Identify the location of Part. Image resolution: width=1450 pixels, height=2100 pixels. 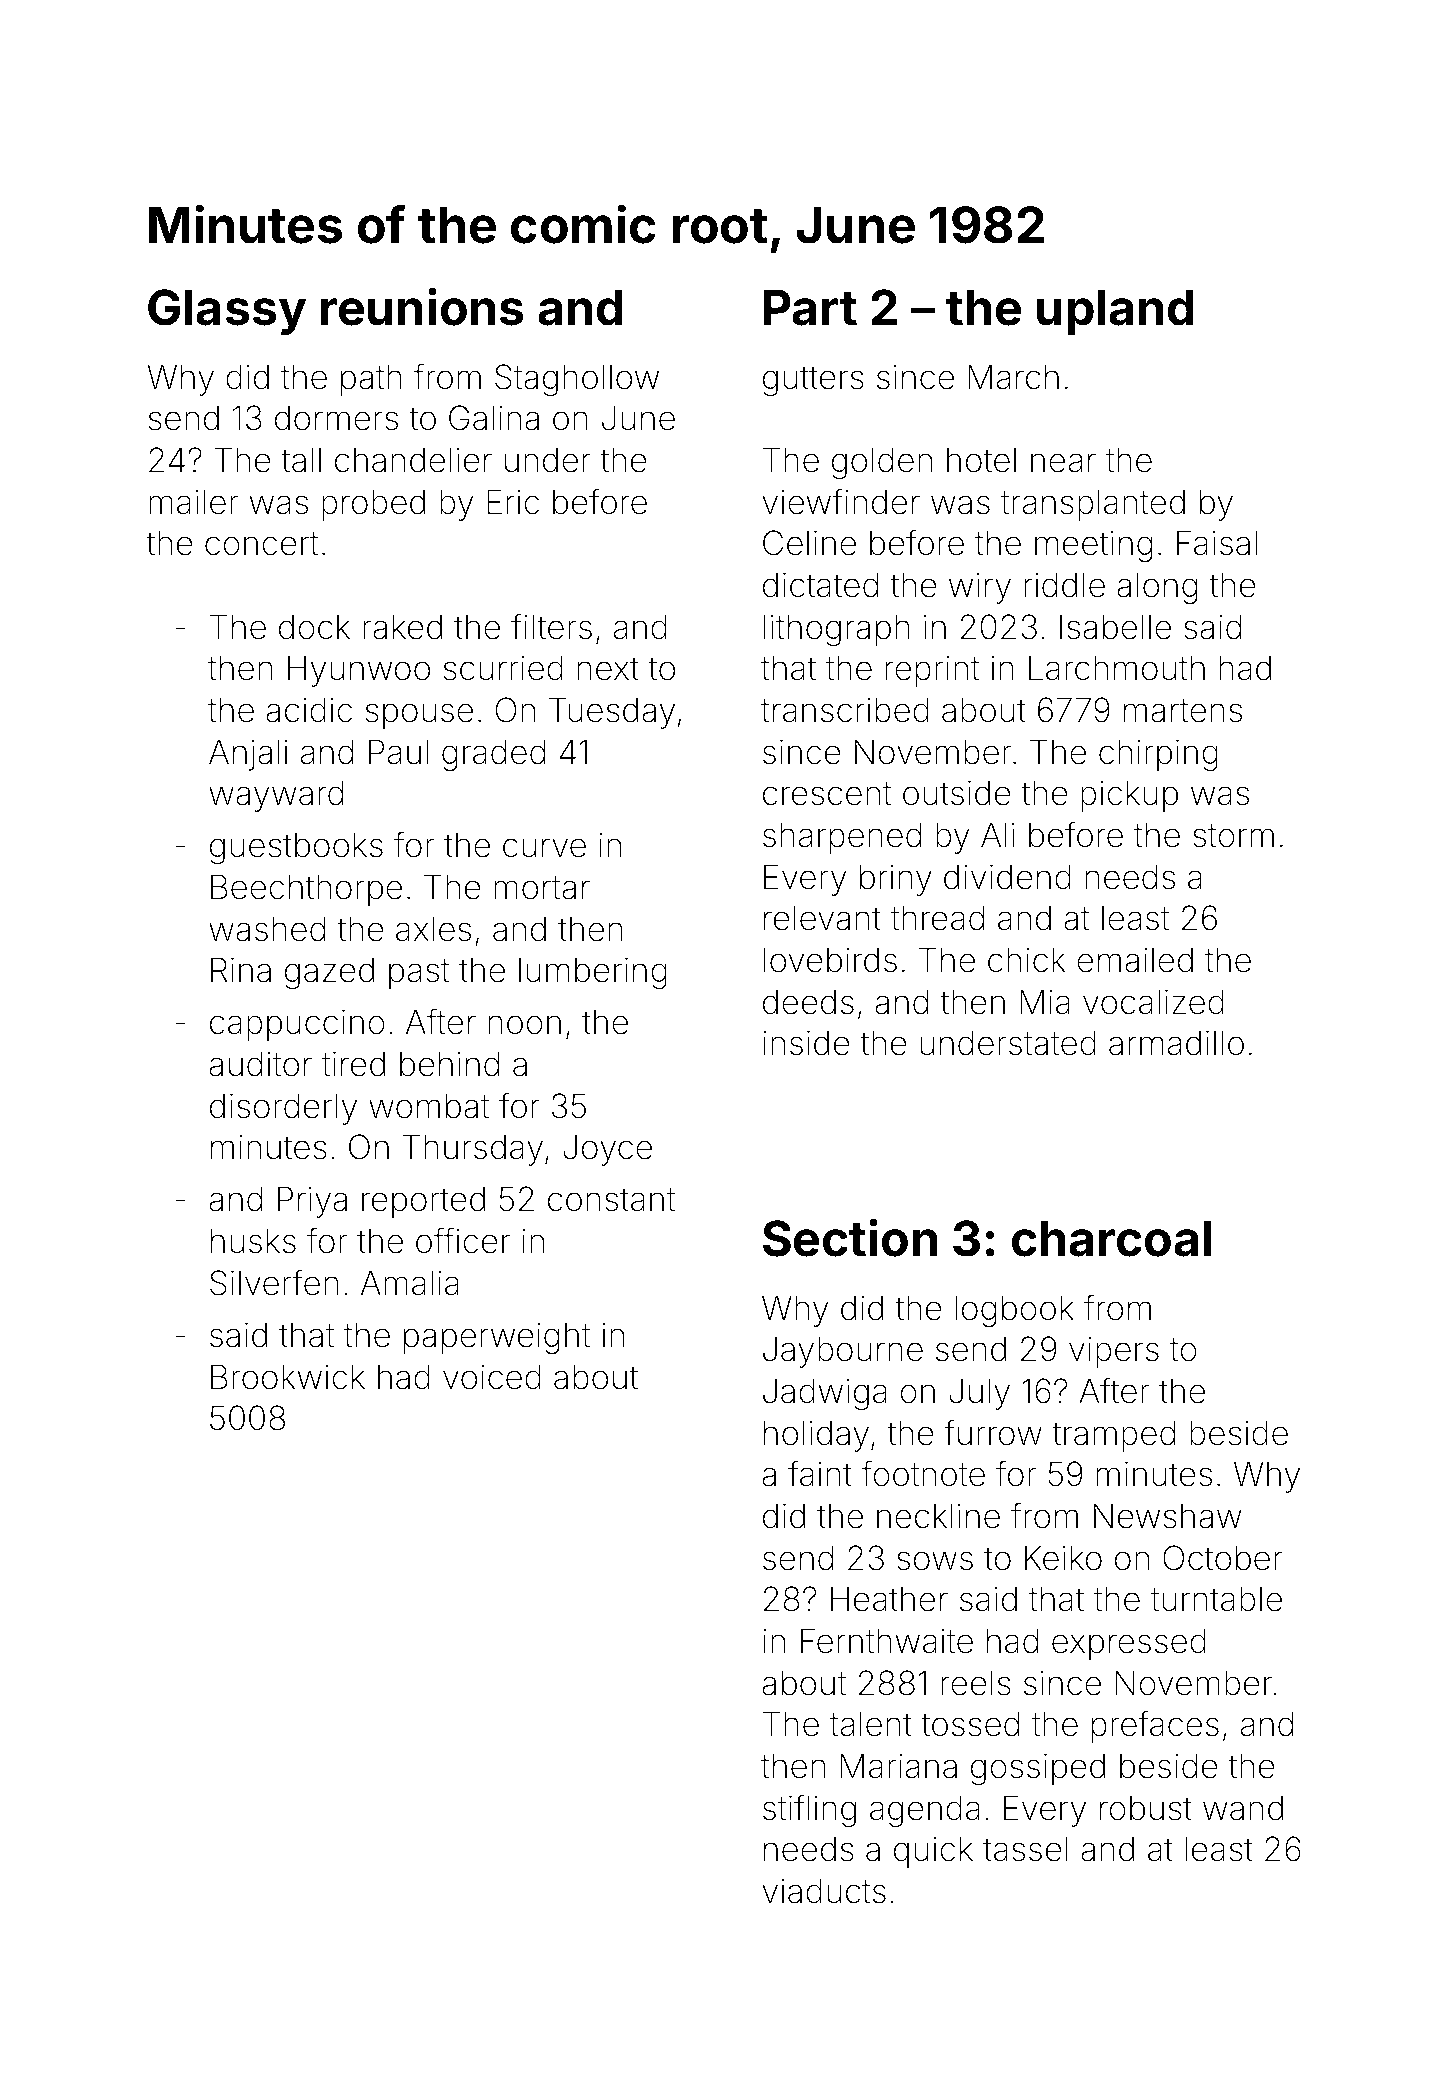
(810, 308).
